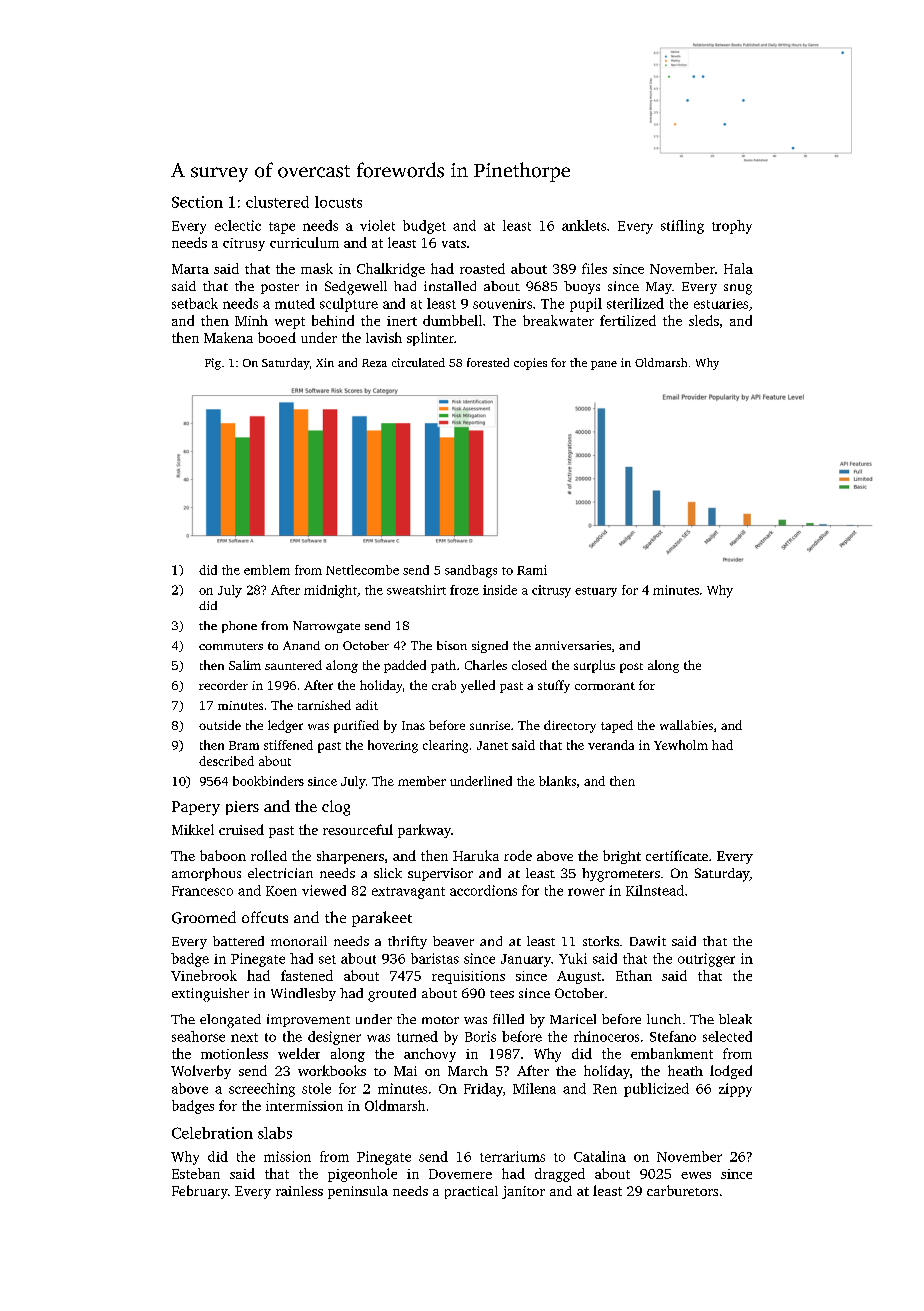  What do you see at coordinates (471, 1192) in the image?
I see `practical` at bounding box center [471, 1192].
